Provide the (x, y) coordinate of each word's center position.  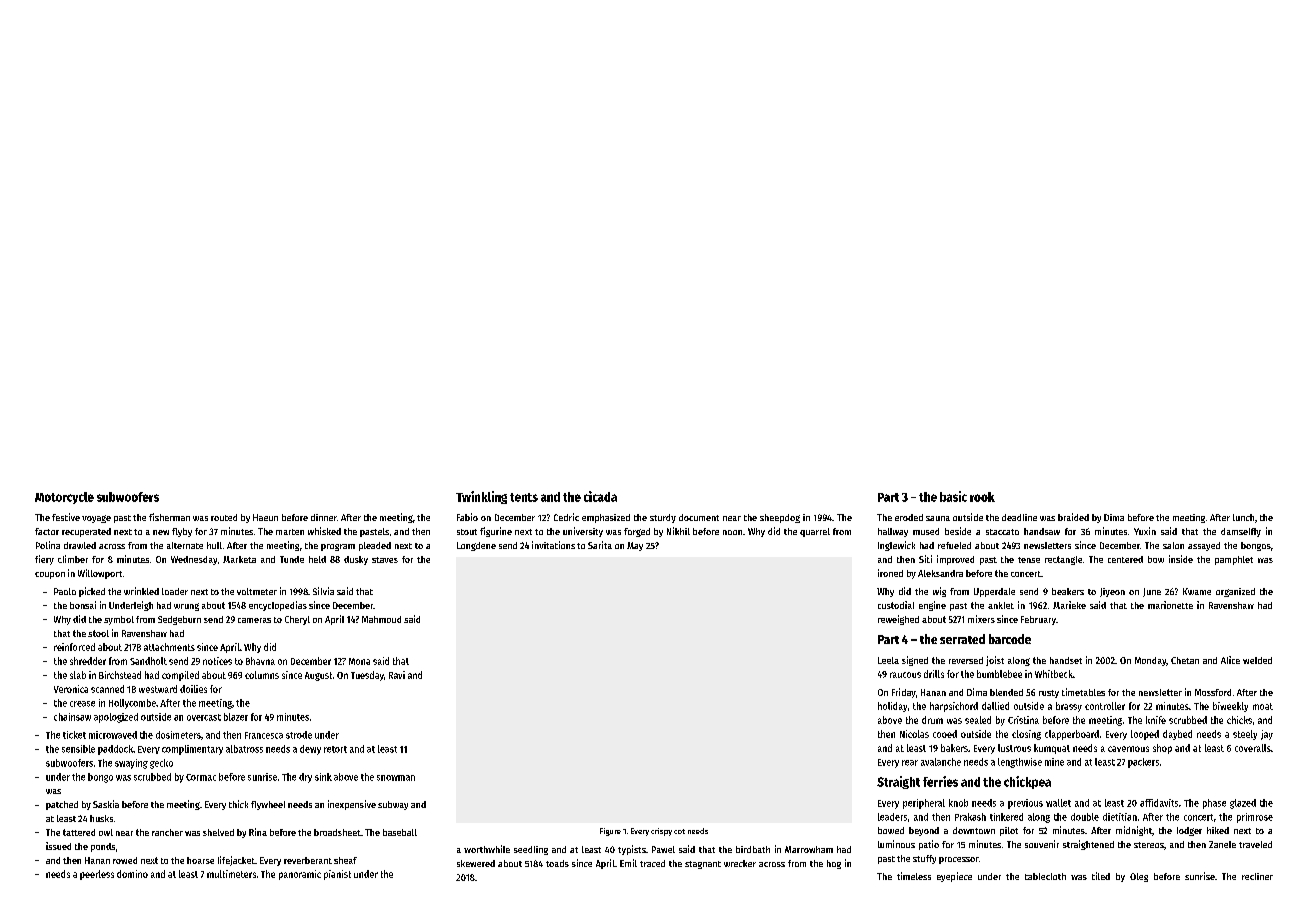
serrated (962, 639)
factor (47, 531)
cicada (600, 496)
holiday (892, 707)
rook (982, 497)
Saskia (106, 804)
